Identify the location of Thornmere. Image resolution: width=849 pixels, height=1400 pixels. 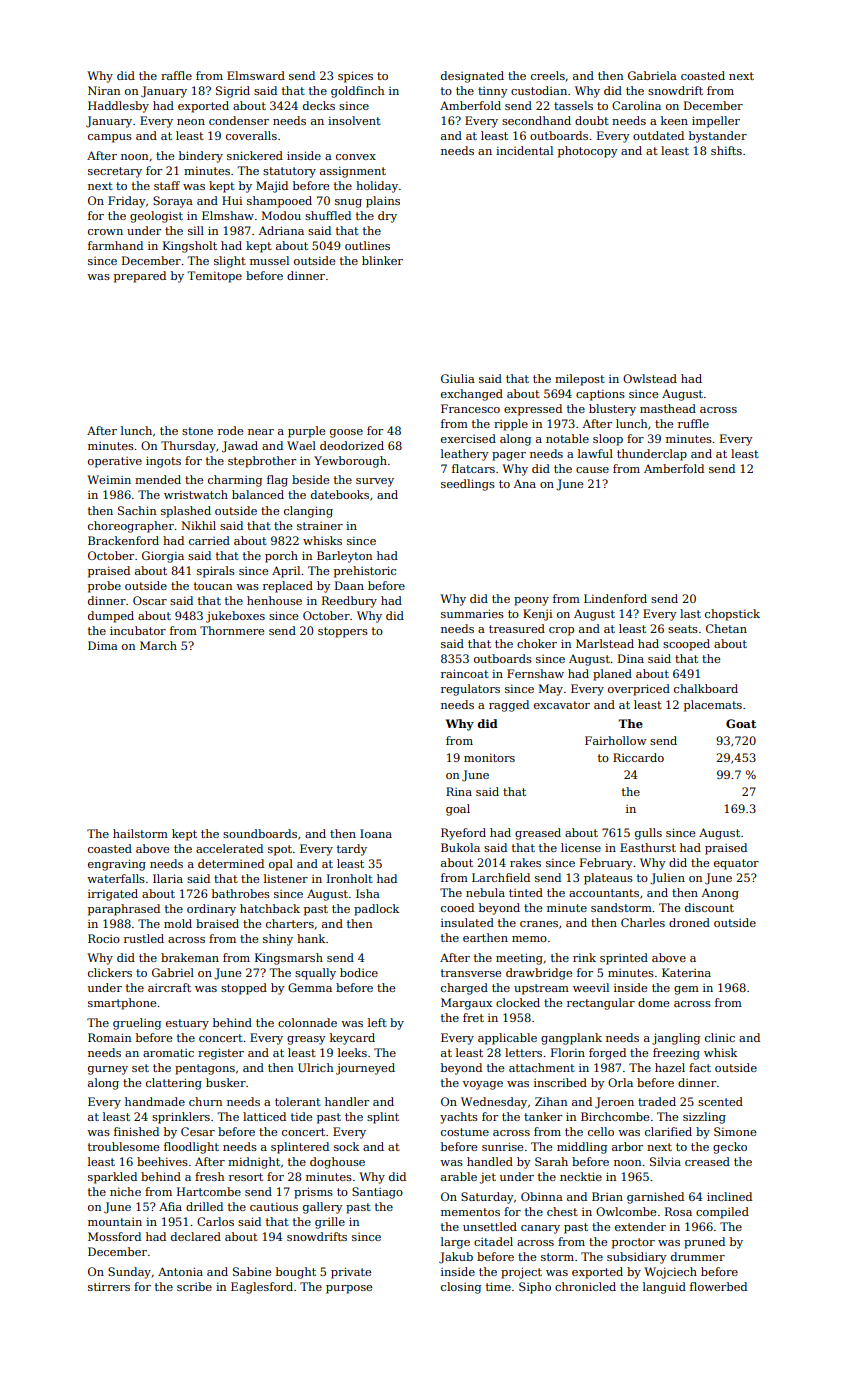
(232, 630).
